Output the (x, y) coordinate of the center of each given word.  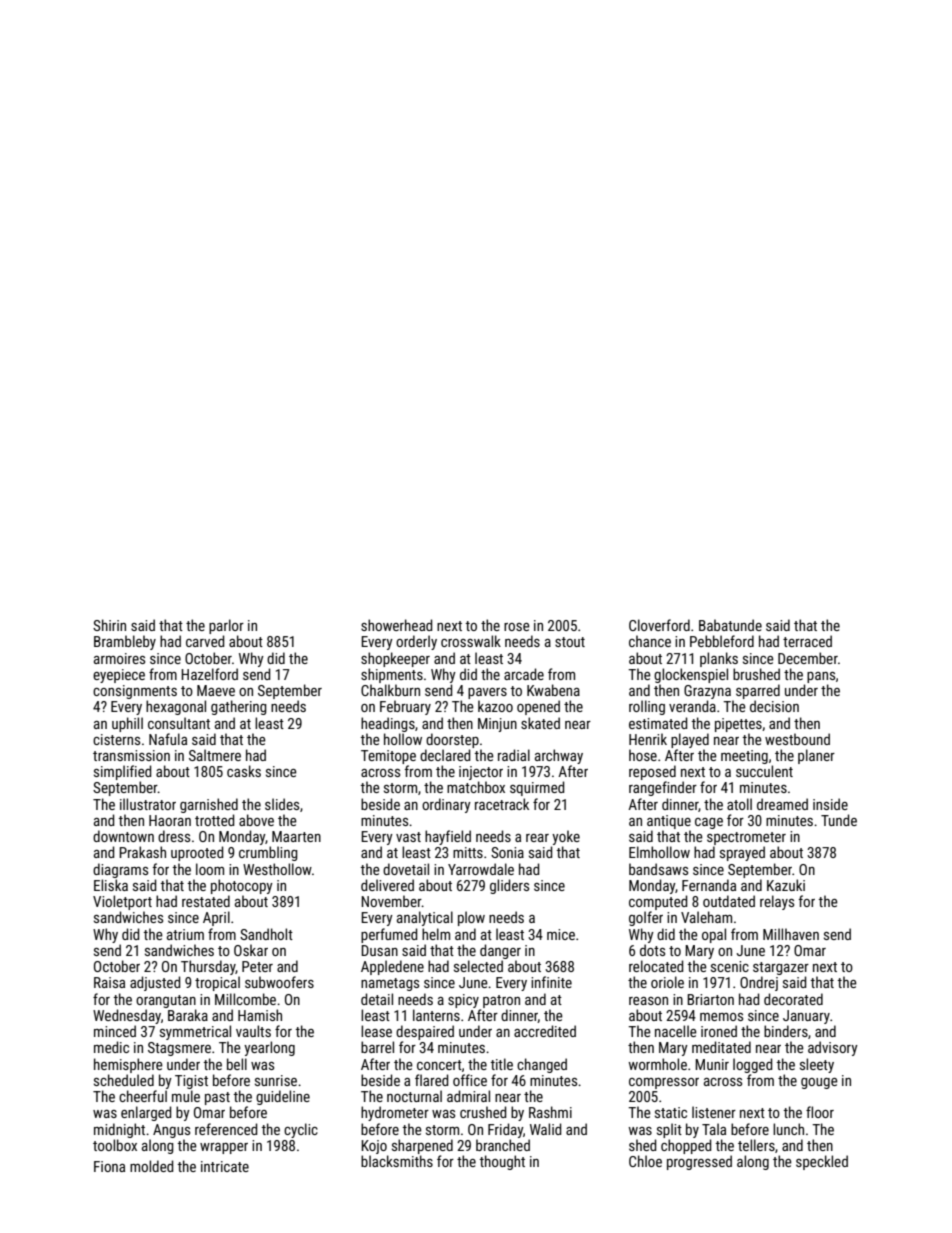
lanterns (436, 1015)
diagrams (120, 870)
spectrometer (746, 838)
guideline (283, 1097)
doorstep (452, 740)
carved (205, 641)
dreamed (782, 804)
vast (408, 837)
